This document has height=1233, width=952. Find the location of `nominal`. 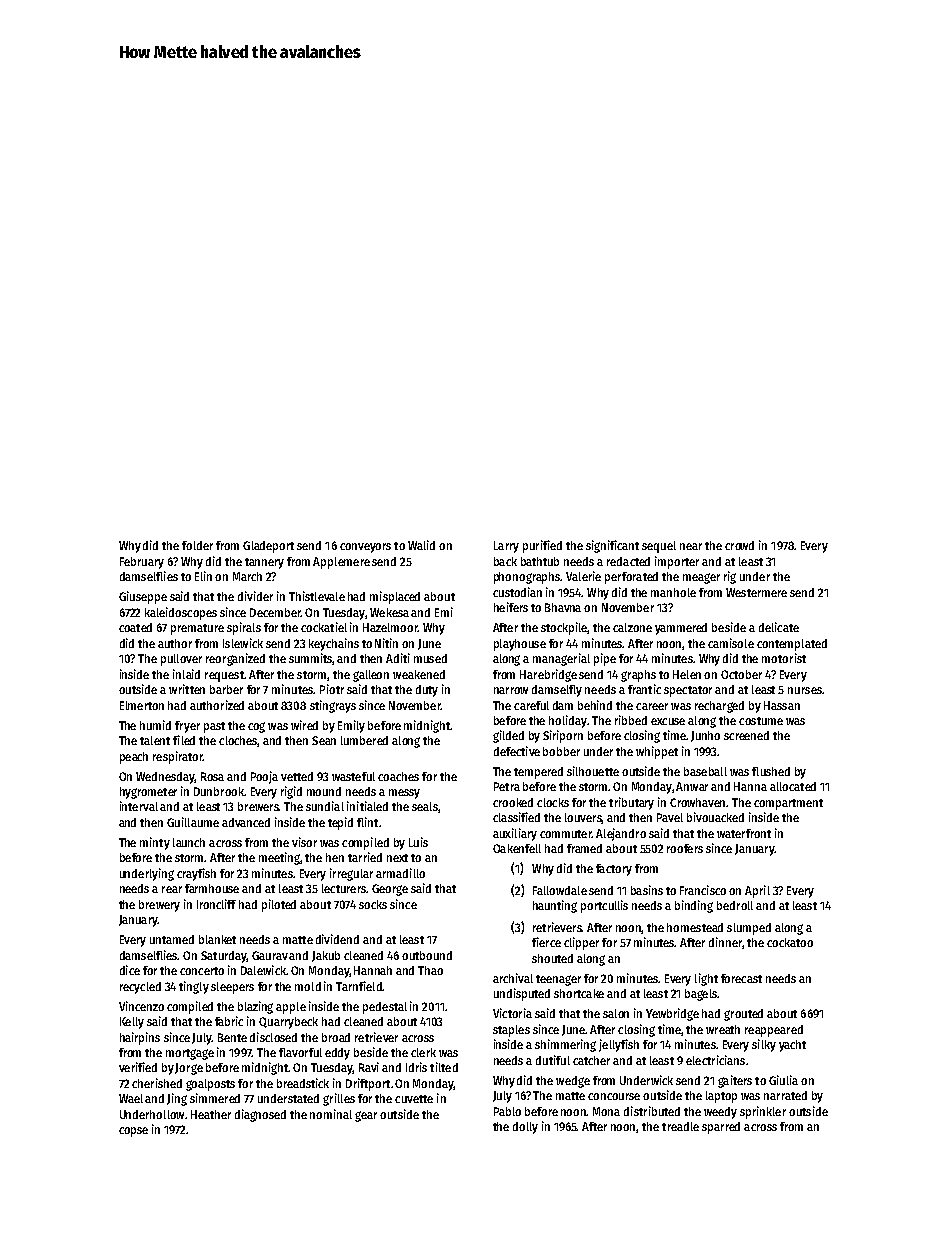

nominal is located at coordinates (331, 1114).
